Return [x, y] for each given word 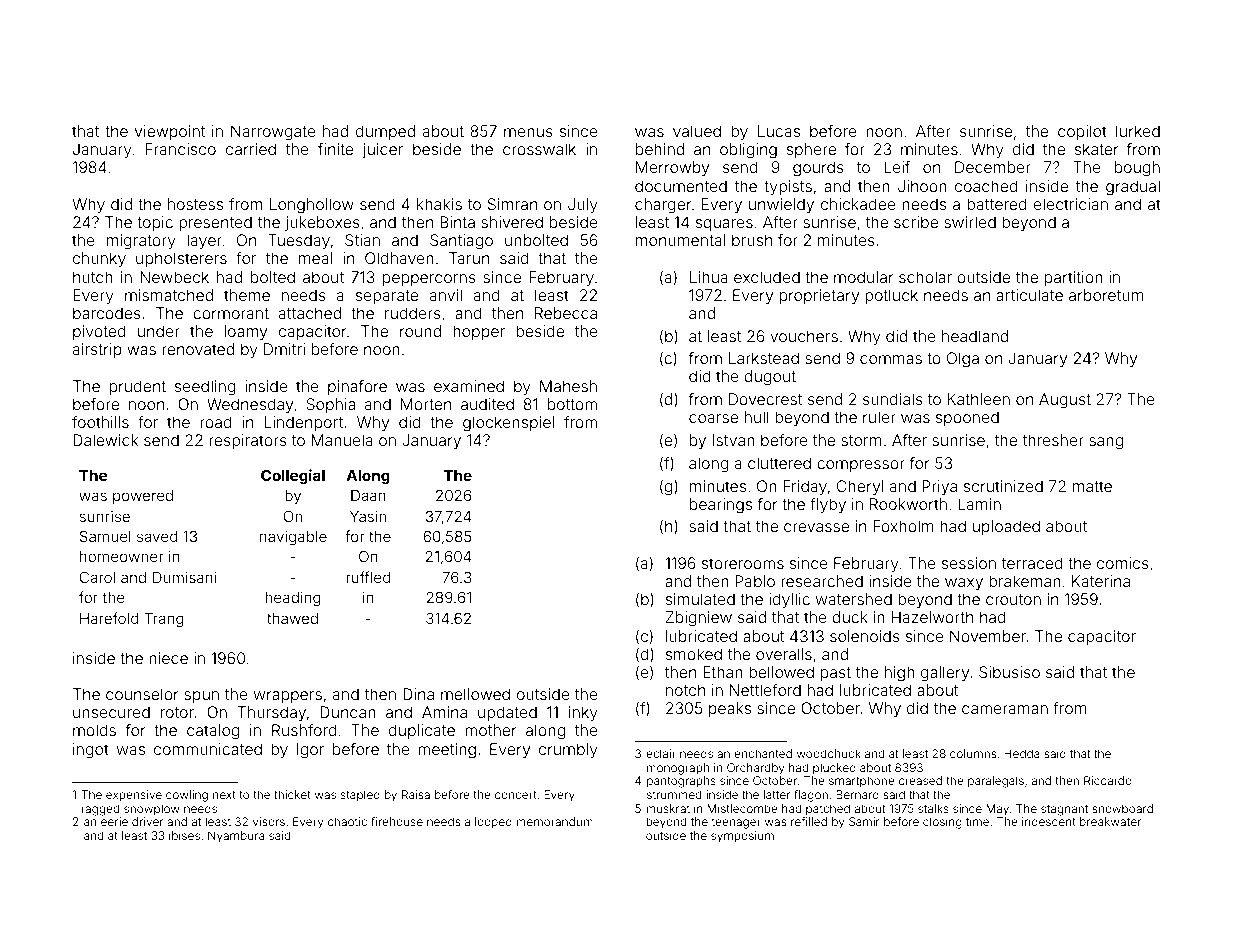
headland [975, 336]
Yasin [368, 516]
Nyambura [236, 837]
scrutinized [1003, 486]
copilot [1082, 132]
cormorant [231, 313]
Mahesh [568, 386]
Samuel [105, 536]
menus [528, 132]
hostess [195, 204]
